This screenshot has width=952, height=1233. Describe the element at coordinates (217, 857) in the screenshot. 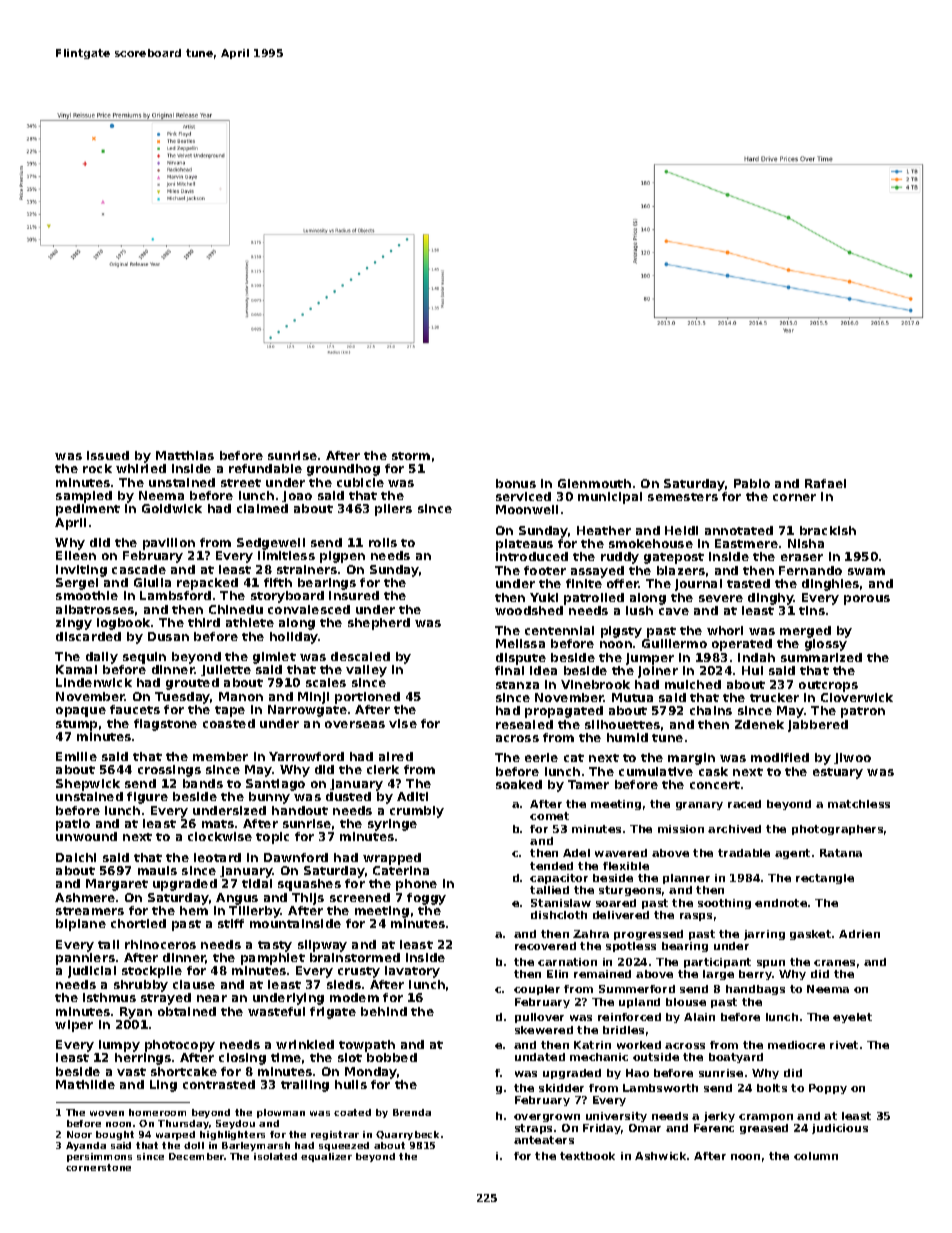

I see `leotard` at that location.
